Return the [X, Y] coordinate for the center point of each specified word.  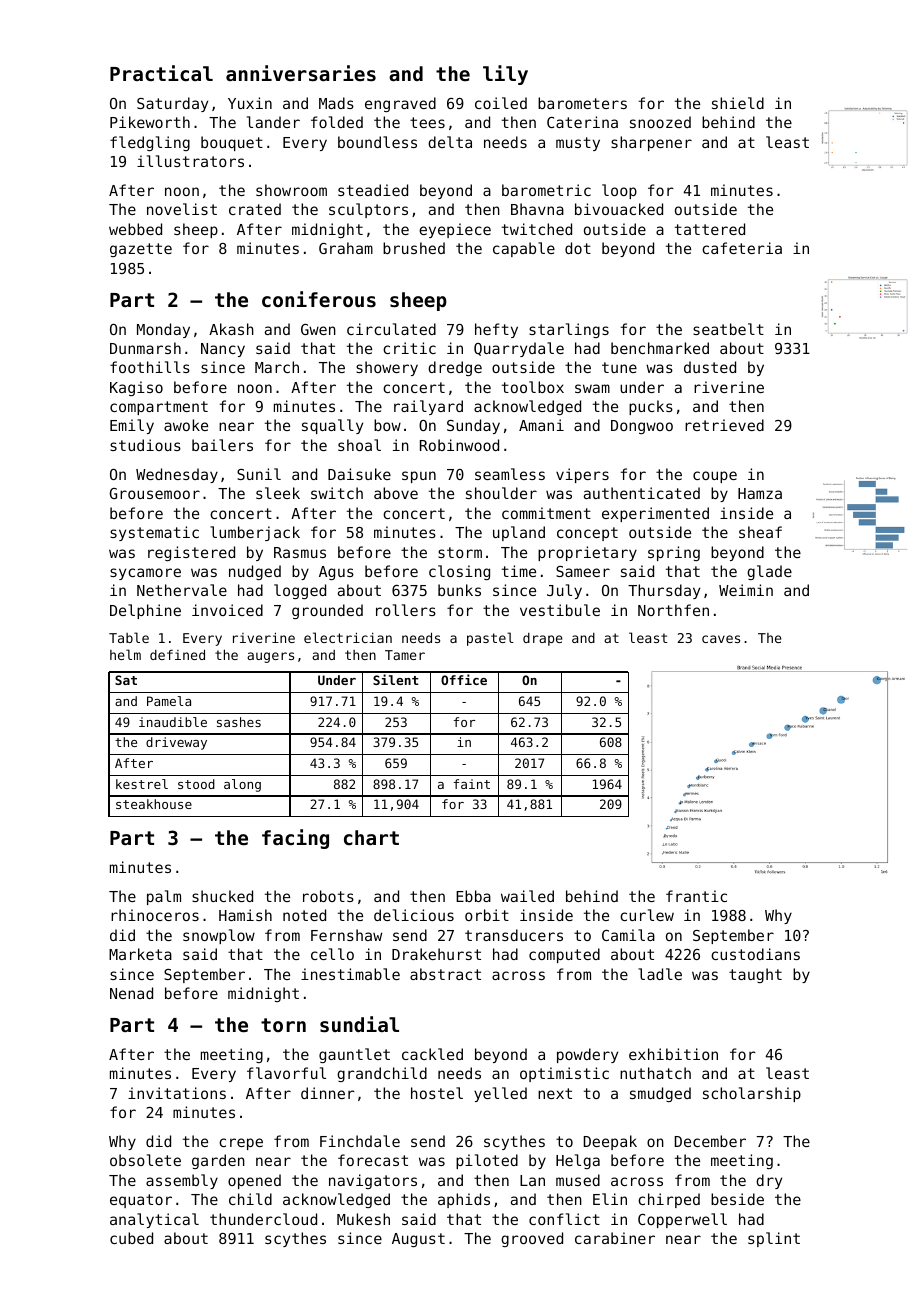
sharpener [651, 143]
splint [774, 1239]
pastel [490, 639]
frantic [696, 896]
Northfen [673, 610]
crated [255, 209]
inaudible [173, 722]
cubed [131, 1238]
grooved [532, 1239]
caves [721, 639]
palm [164, 897]
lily [505, 75]
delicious [414, 915]
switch [337, 493]
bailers [222, 445]
